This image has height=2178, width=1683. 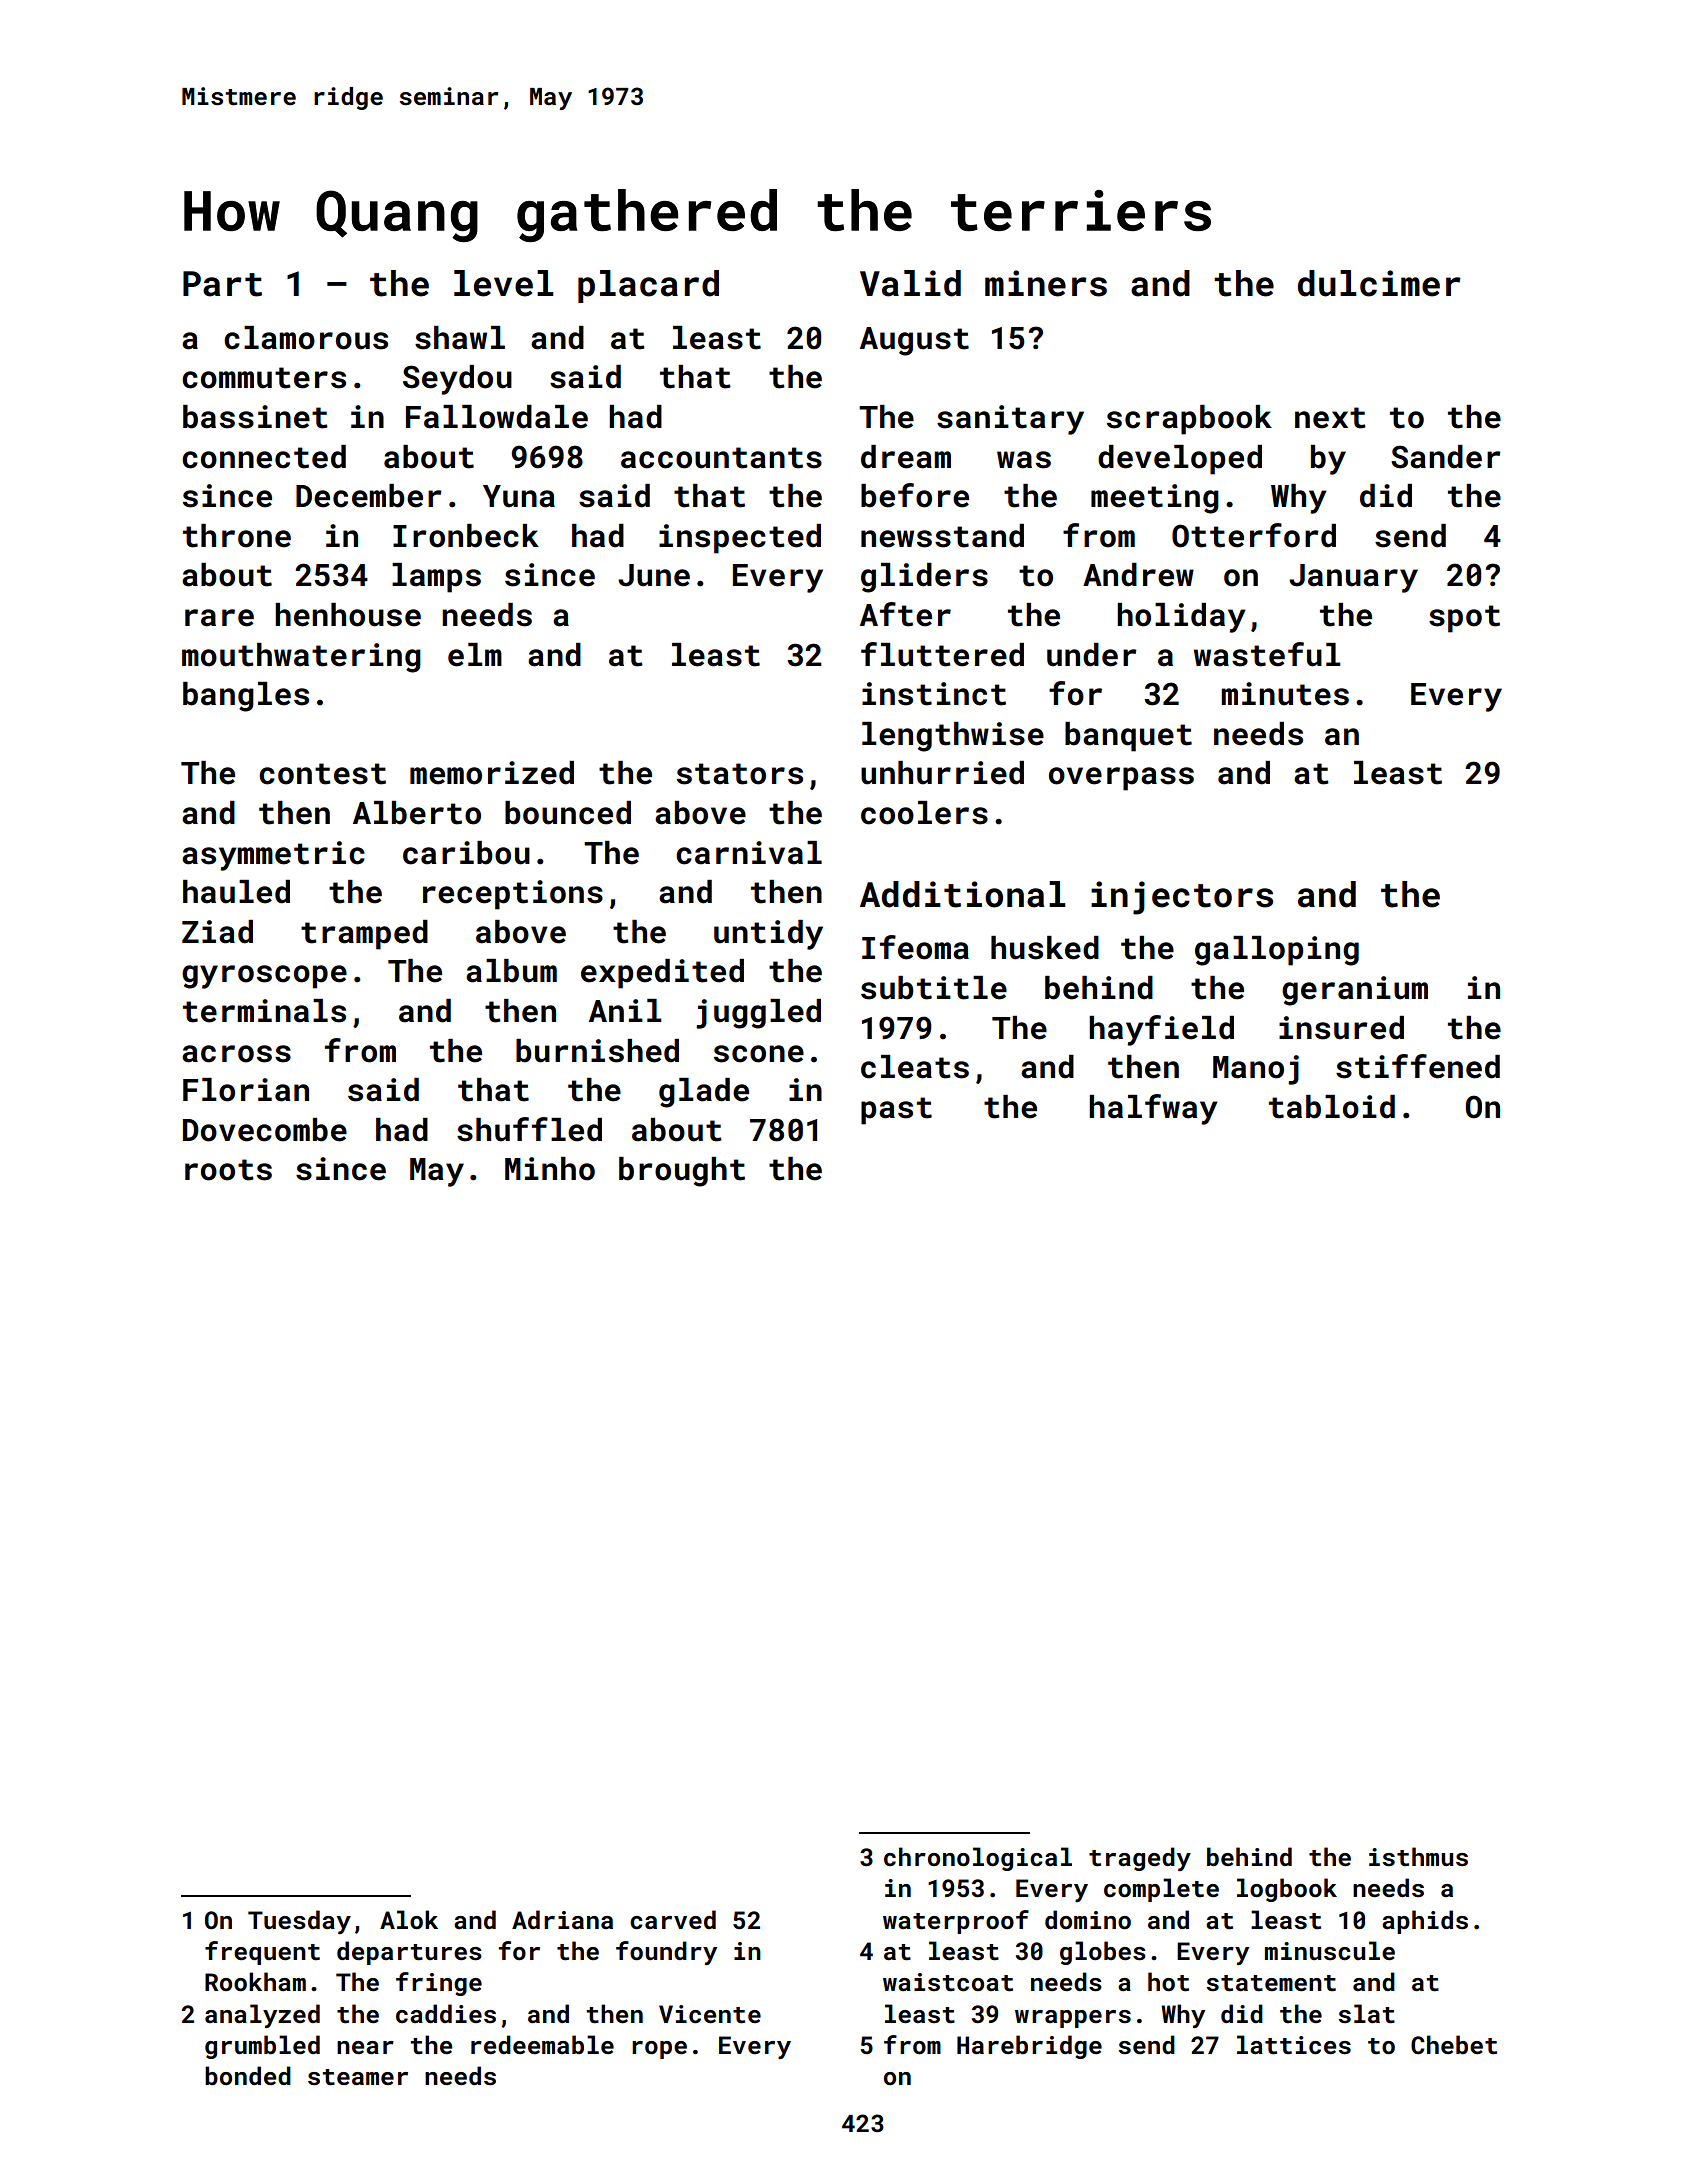 What do you see at coordinates (1418, 1066) in the image?
I see `stiffened` at bounding box center [1418, 1066].
